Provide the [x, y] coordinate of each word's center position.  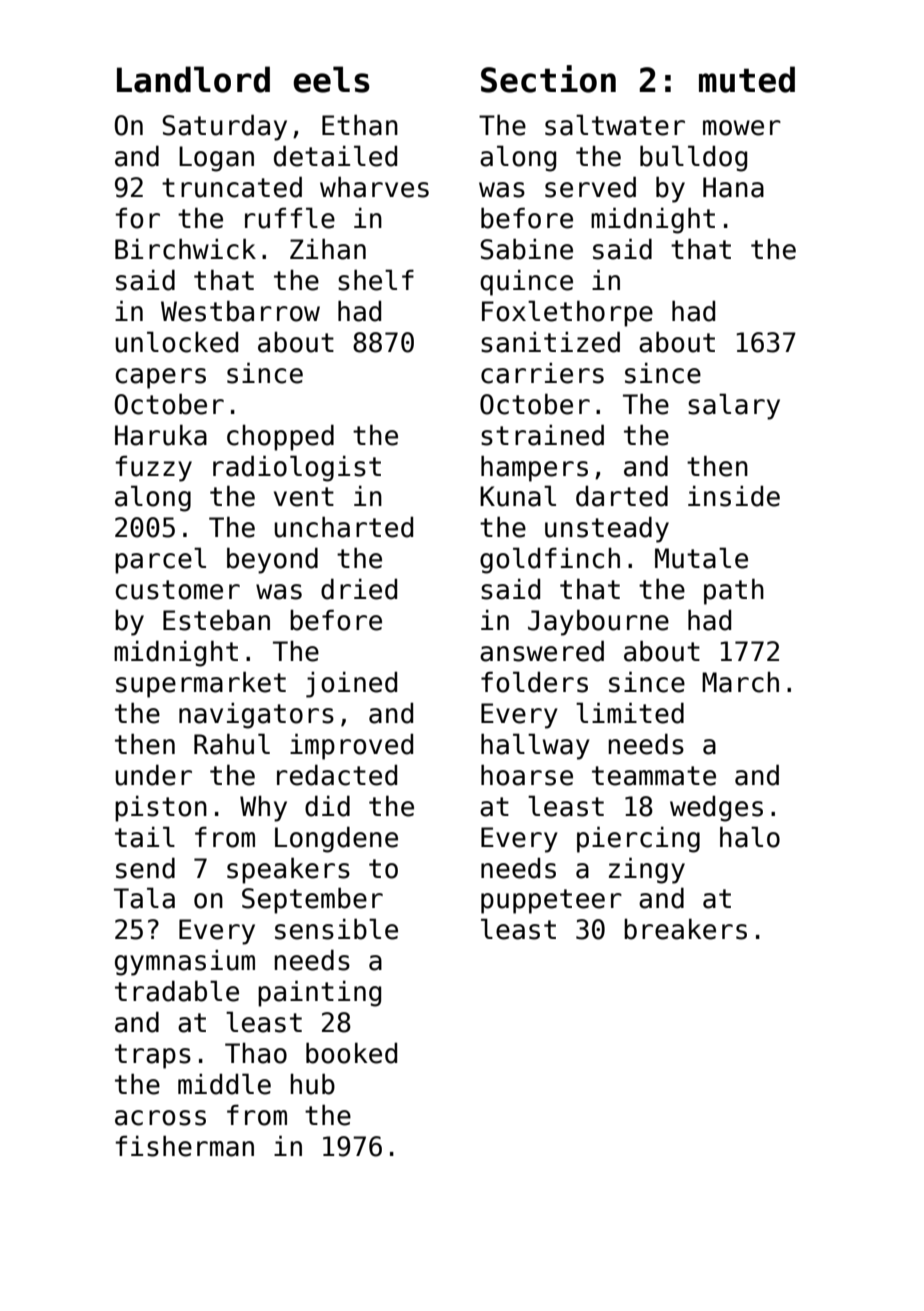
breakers [685, 929]
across [160, 1118]
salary [734, 406]
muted [747, 79]
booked [351, 1053]
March [740, 682]
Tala [144, 898]
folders [534, 682]
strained [542, 435]
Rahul [232, 744]
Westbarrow [240, 311]
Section [548, 79]
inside [734, 496]
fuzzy [153, 468]
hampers [534, 468]
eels [331, 79]
